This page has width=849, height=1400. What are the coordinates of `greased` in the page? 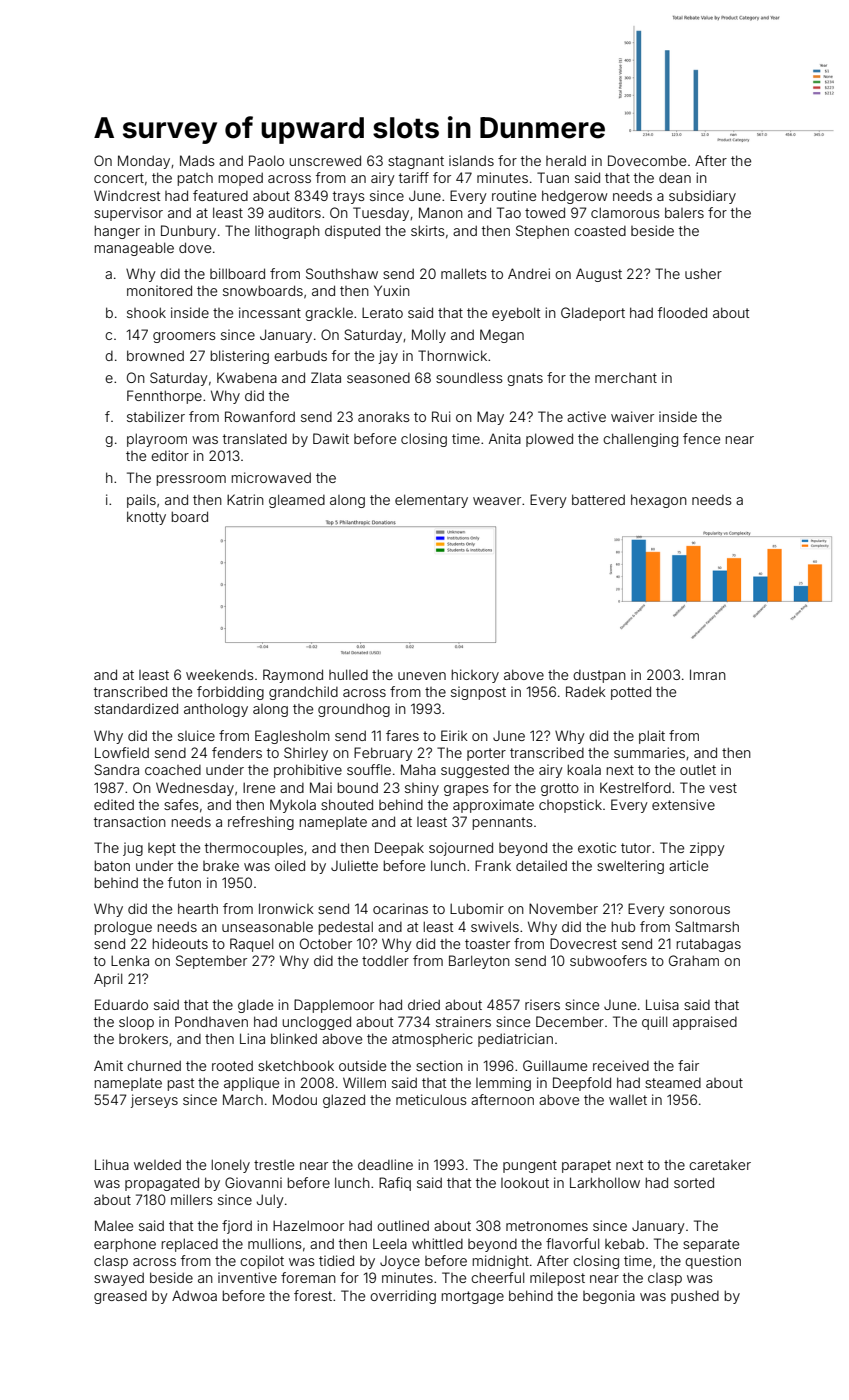 It's located at (120, 1297).
